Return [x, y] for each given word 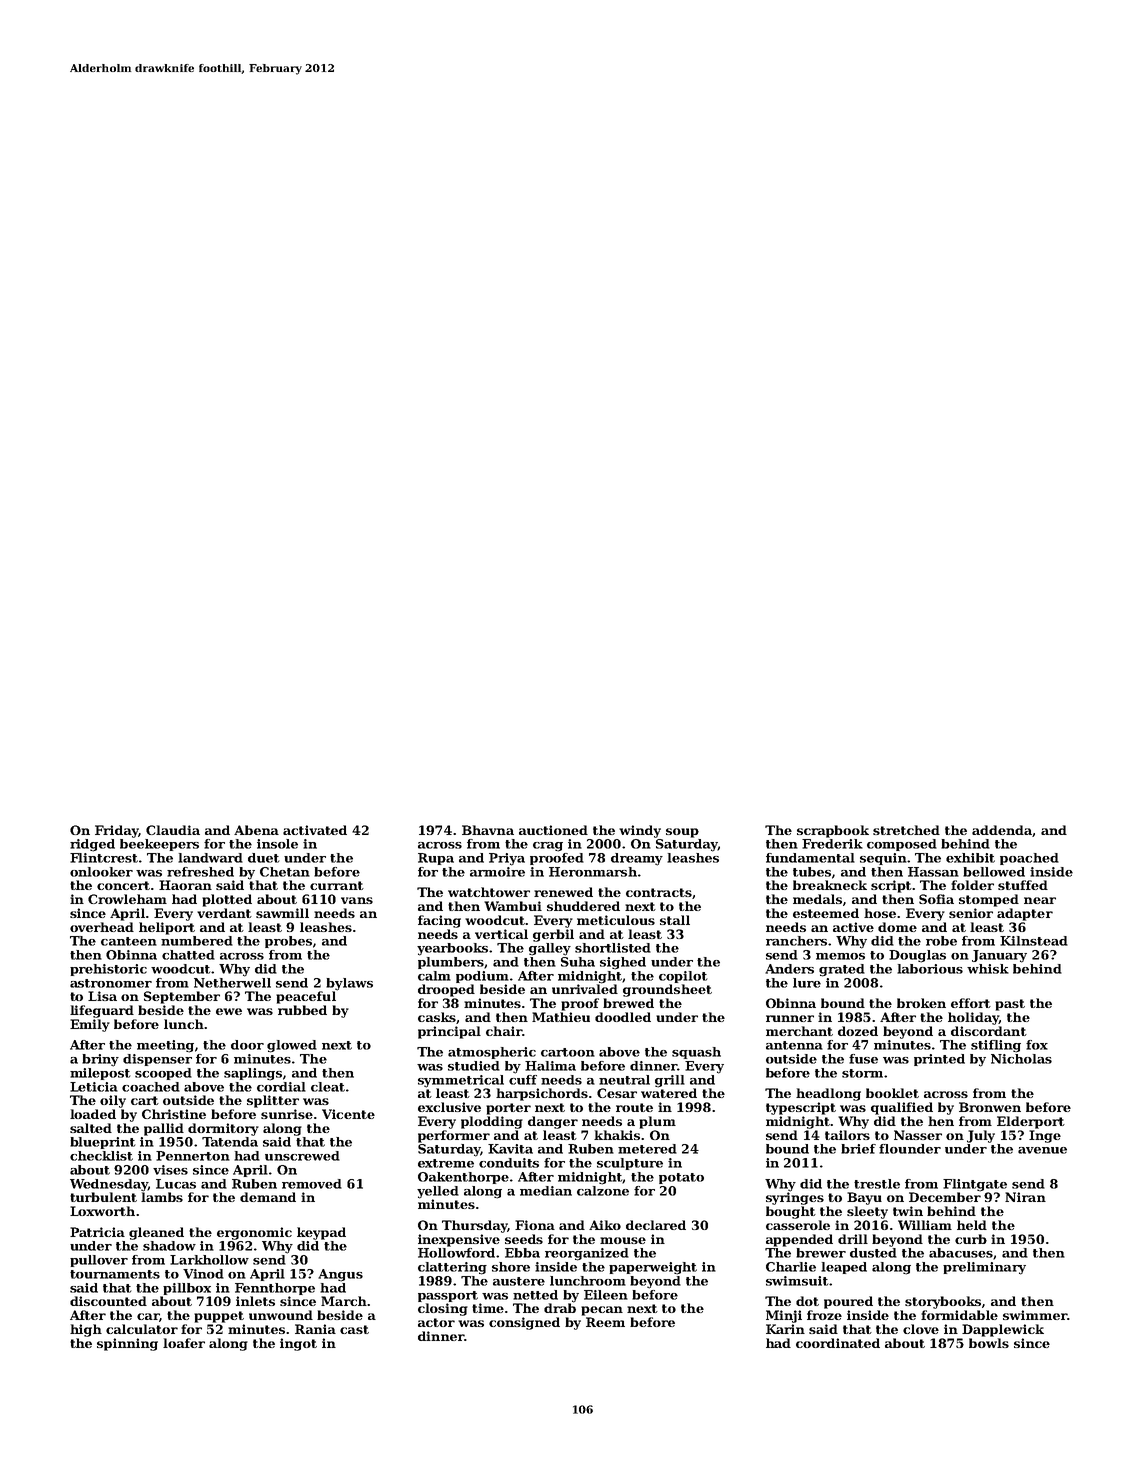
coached [151, 1087]
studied [474, 1066]
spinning [127, 1344]
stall [675, 920]
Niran [1025, 1197]
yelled [438, 1192]
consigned [524, 1323]
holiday [973, 1018]
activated [315, 830]
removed [312, 1184]
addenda [1002, 830]
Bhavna [488, 830]
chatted [188, 955]
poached [1029, 859]
